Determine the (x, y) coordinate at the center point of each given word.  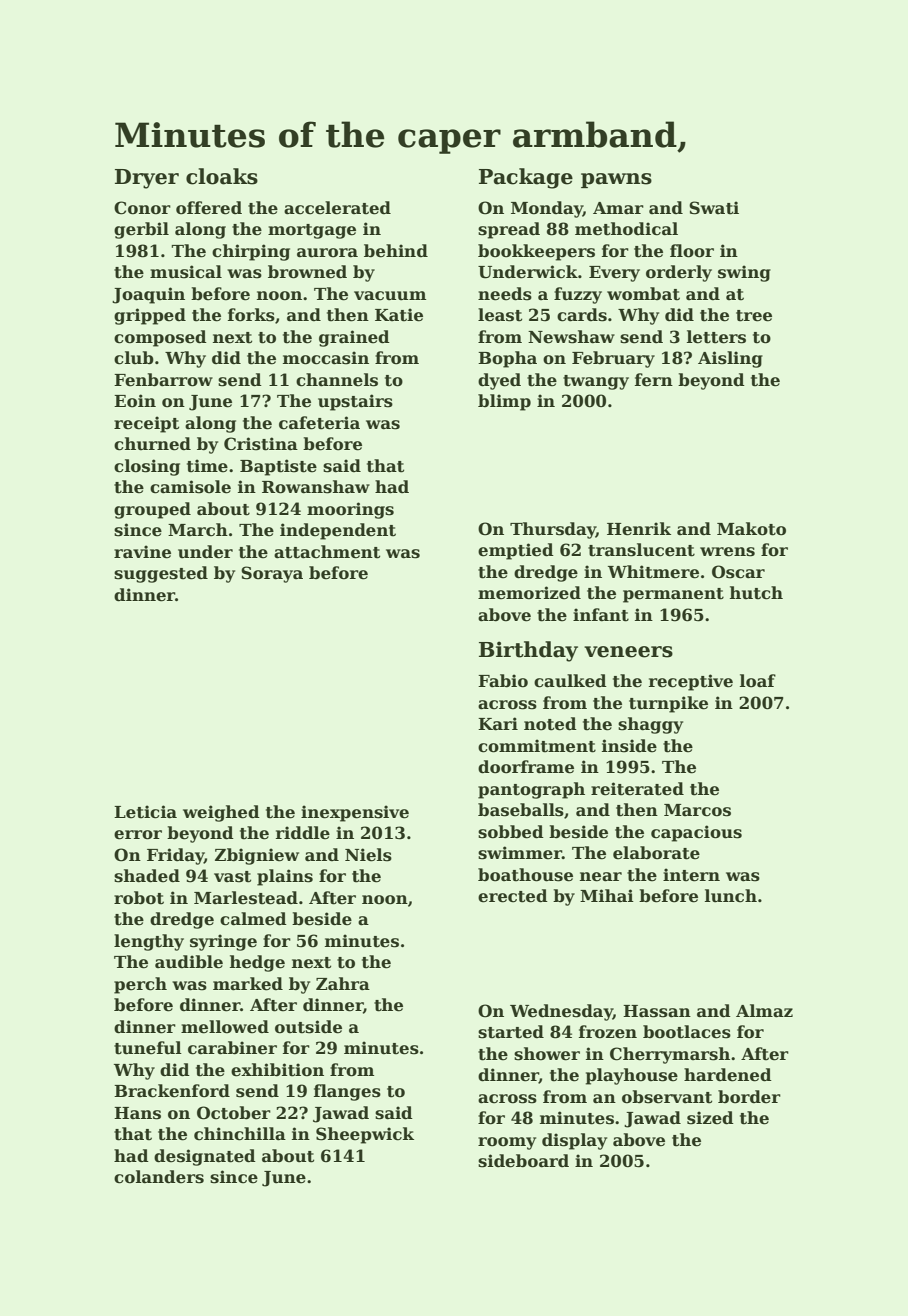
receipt (146, 424)
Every (614, 274)
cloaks (222, 176)
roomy (507, 1143)
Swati (714, 208)
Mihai (607, 895)
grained (354, 338)
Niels (368, 855)
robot (139, 898)
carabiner (232, 1048)
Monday (547, 209)
